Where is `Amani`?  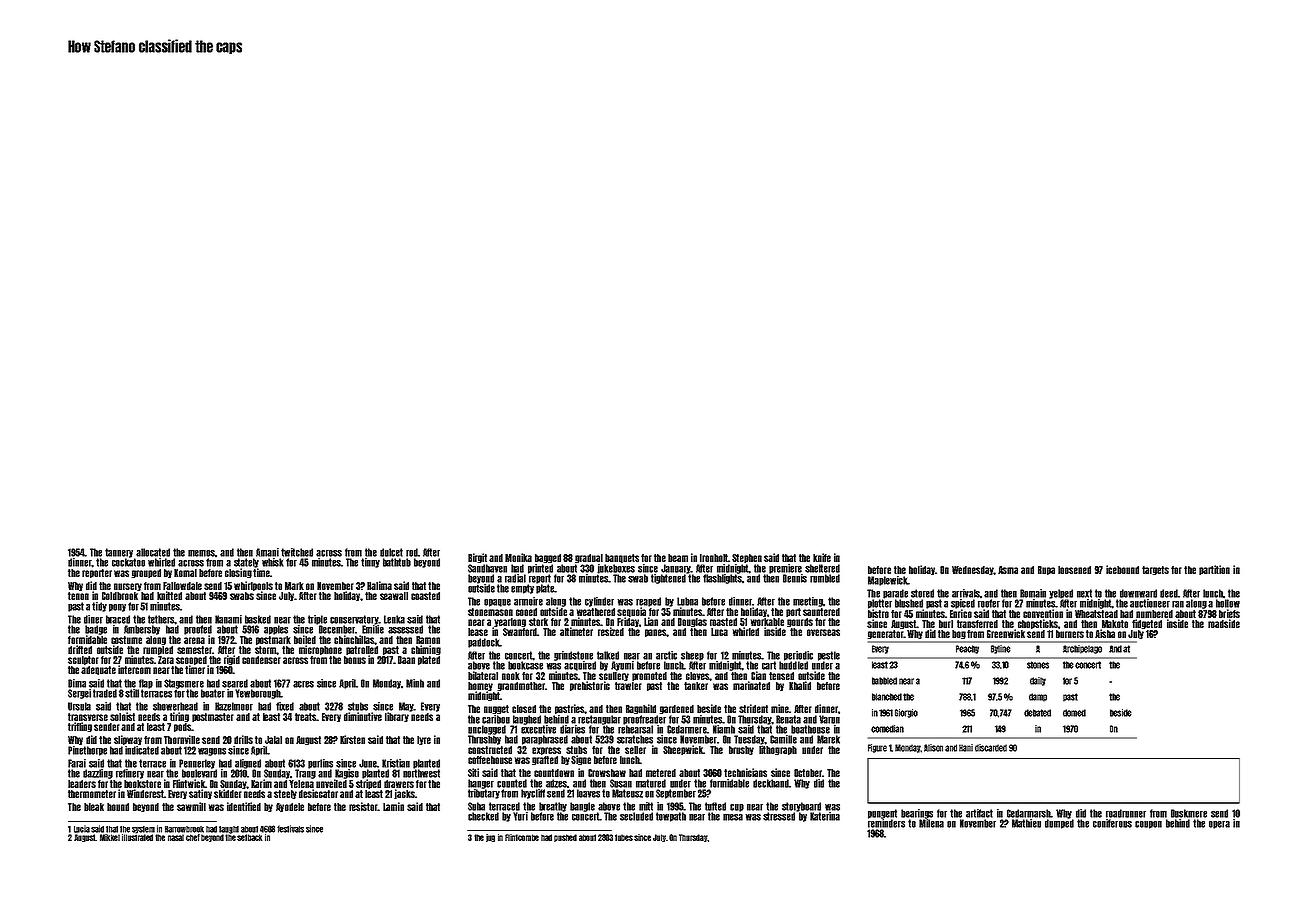 Amani is located at coordinates (267, 552).
